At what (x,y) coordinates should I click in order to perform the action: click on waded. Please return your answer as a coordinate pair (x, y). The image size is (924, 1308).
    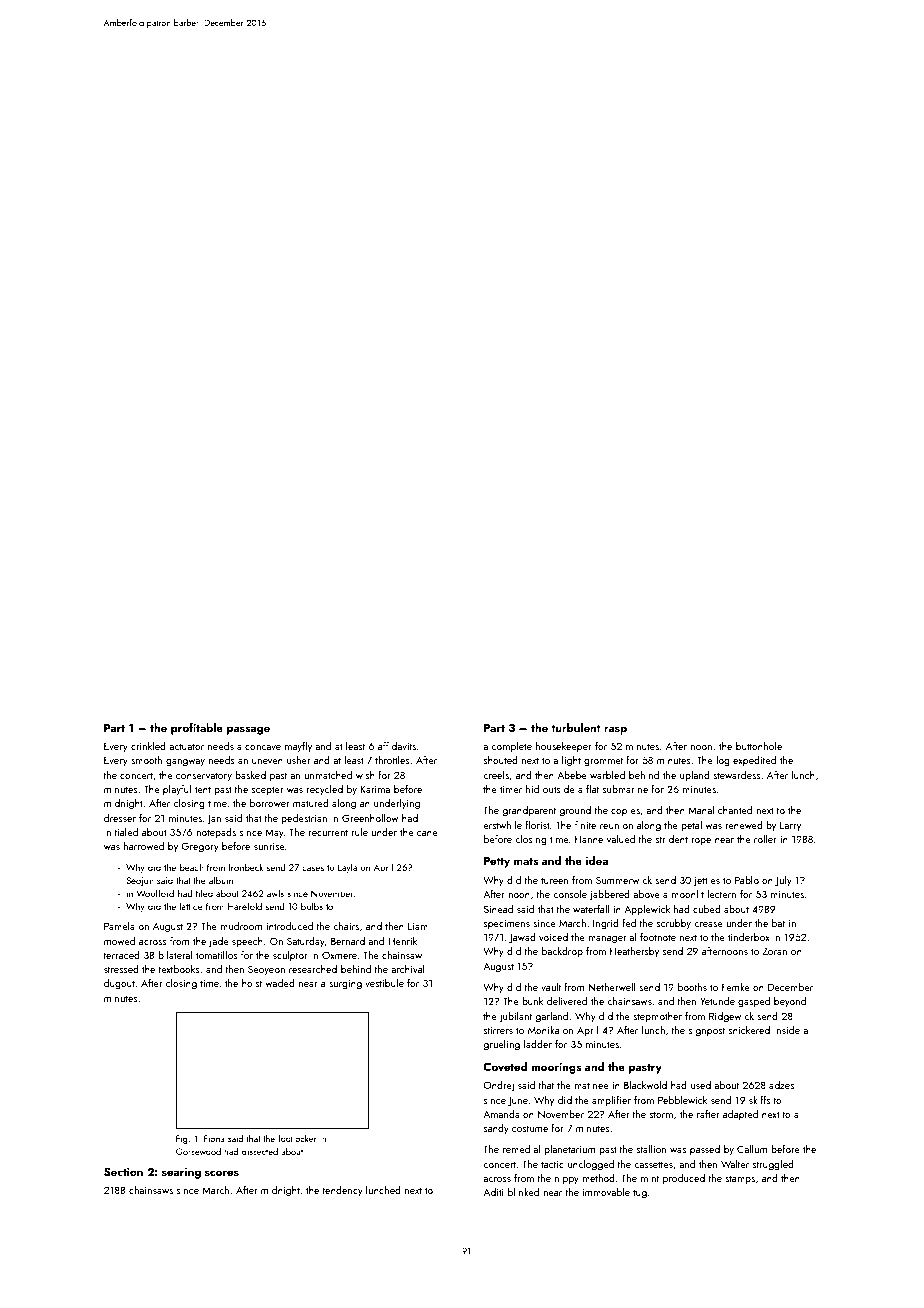
    Looking at the image, I should click on (280, 983).
